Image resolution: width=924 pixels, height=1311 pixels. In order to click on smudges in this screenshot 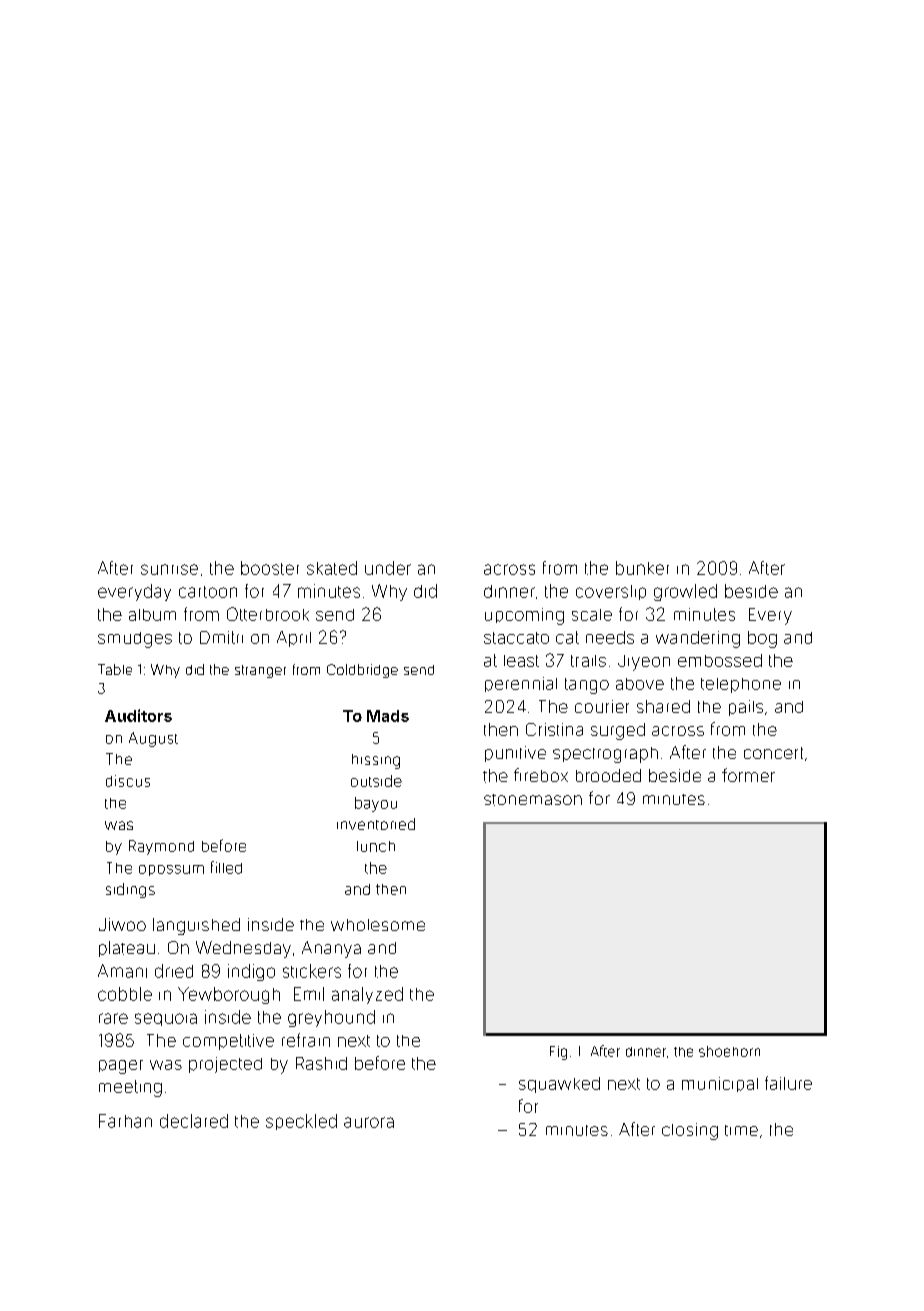, I will do `click(135, 640)`.
